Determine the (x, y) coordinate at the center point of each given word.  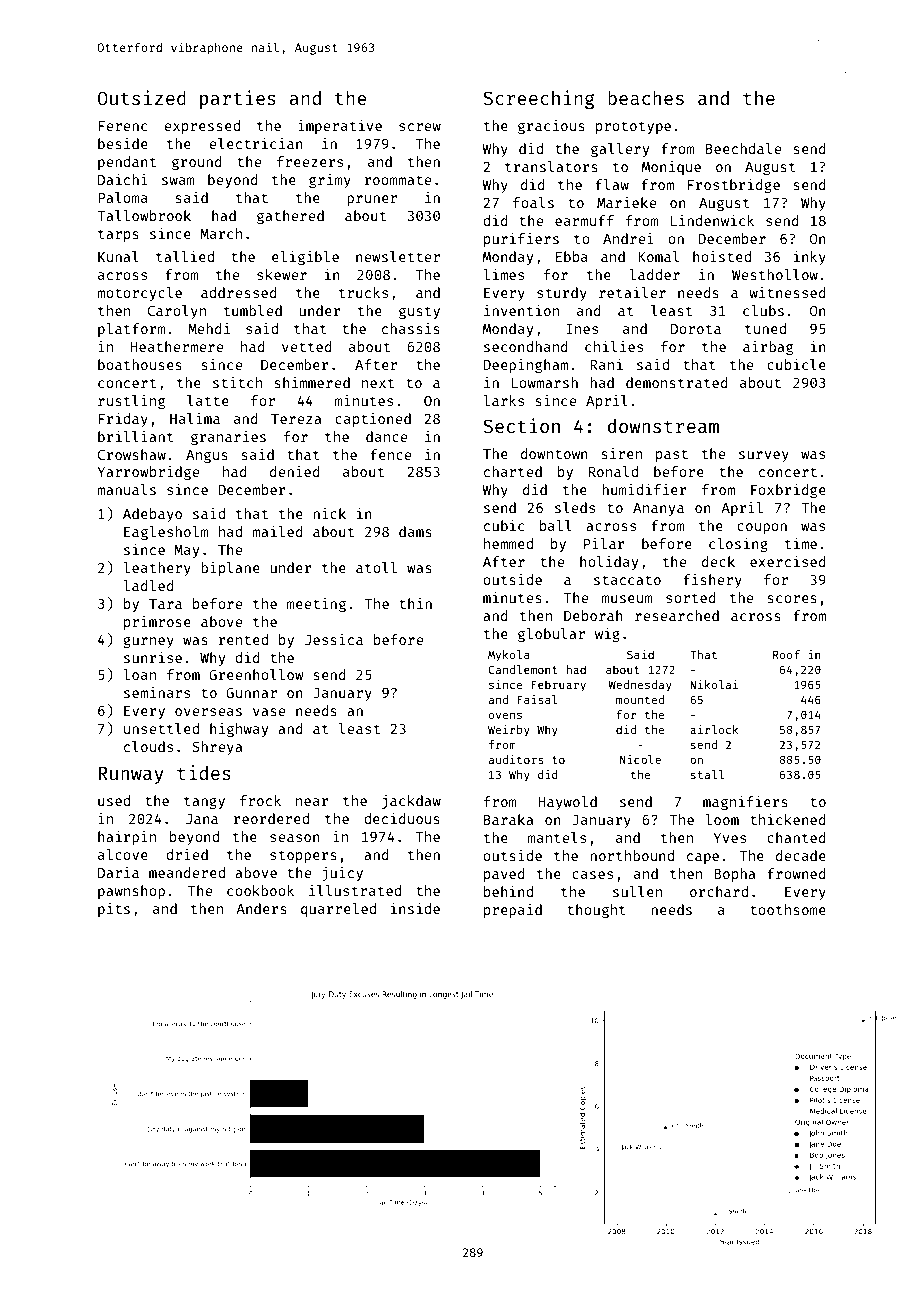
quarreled (338, 910)
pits (114, 910)
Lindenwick (712, 220)
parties (238, 99)
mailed (277, 531)
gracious (551, 127)
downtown (554, 453)
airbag (768, 348)
